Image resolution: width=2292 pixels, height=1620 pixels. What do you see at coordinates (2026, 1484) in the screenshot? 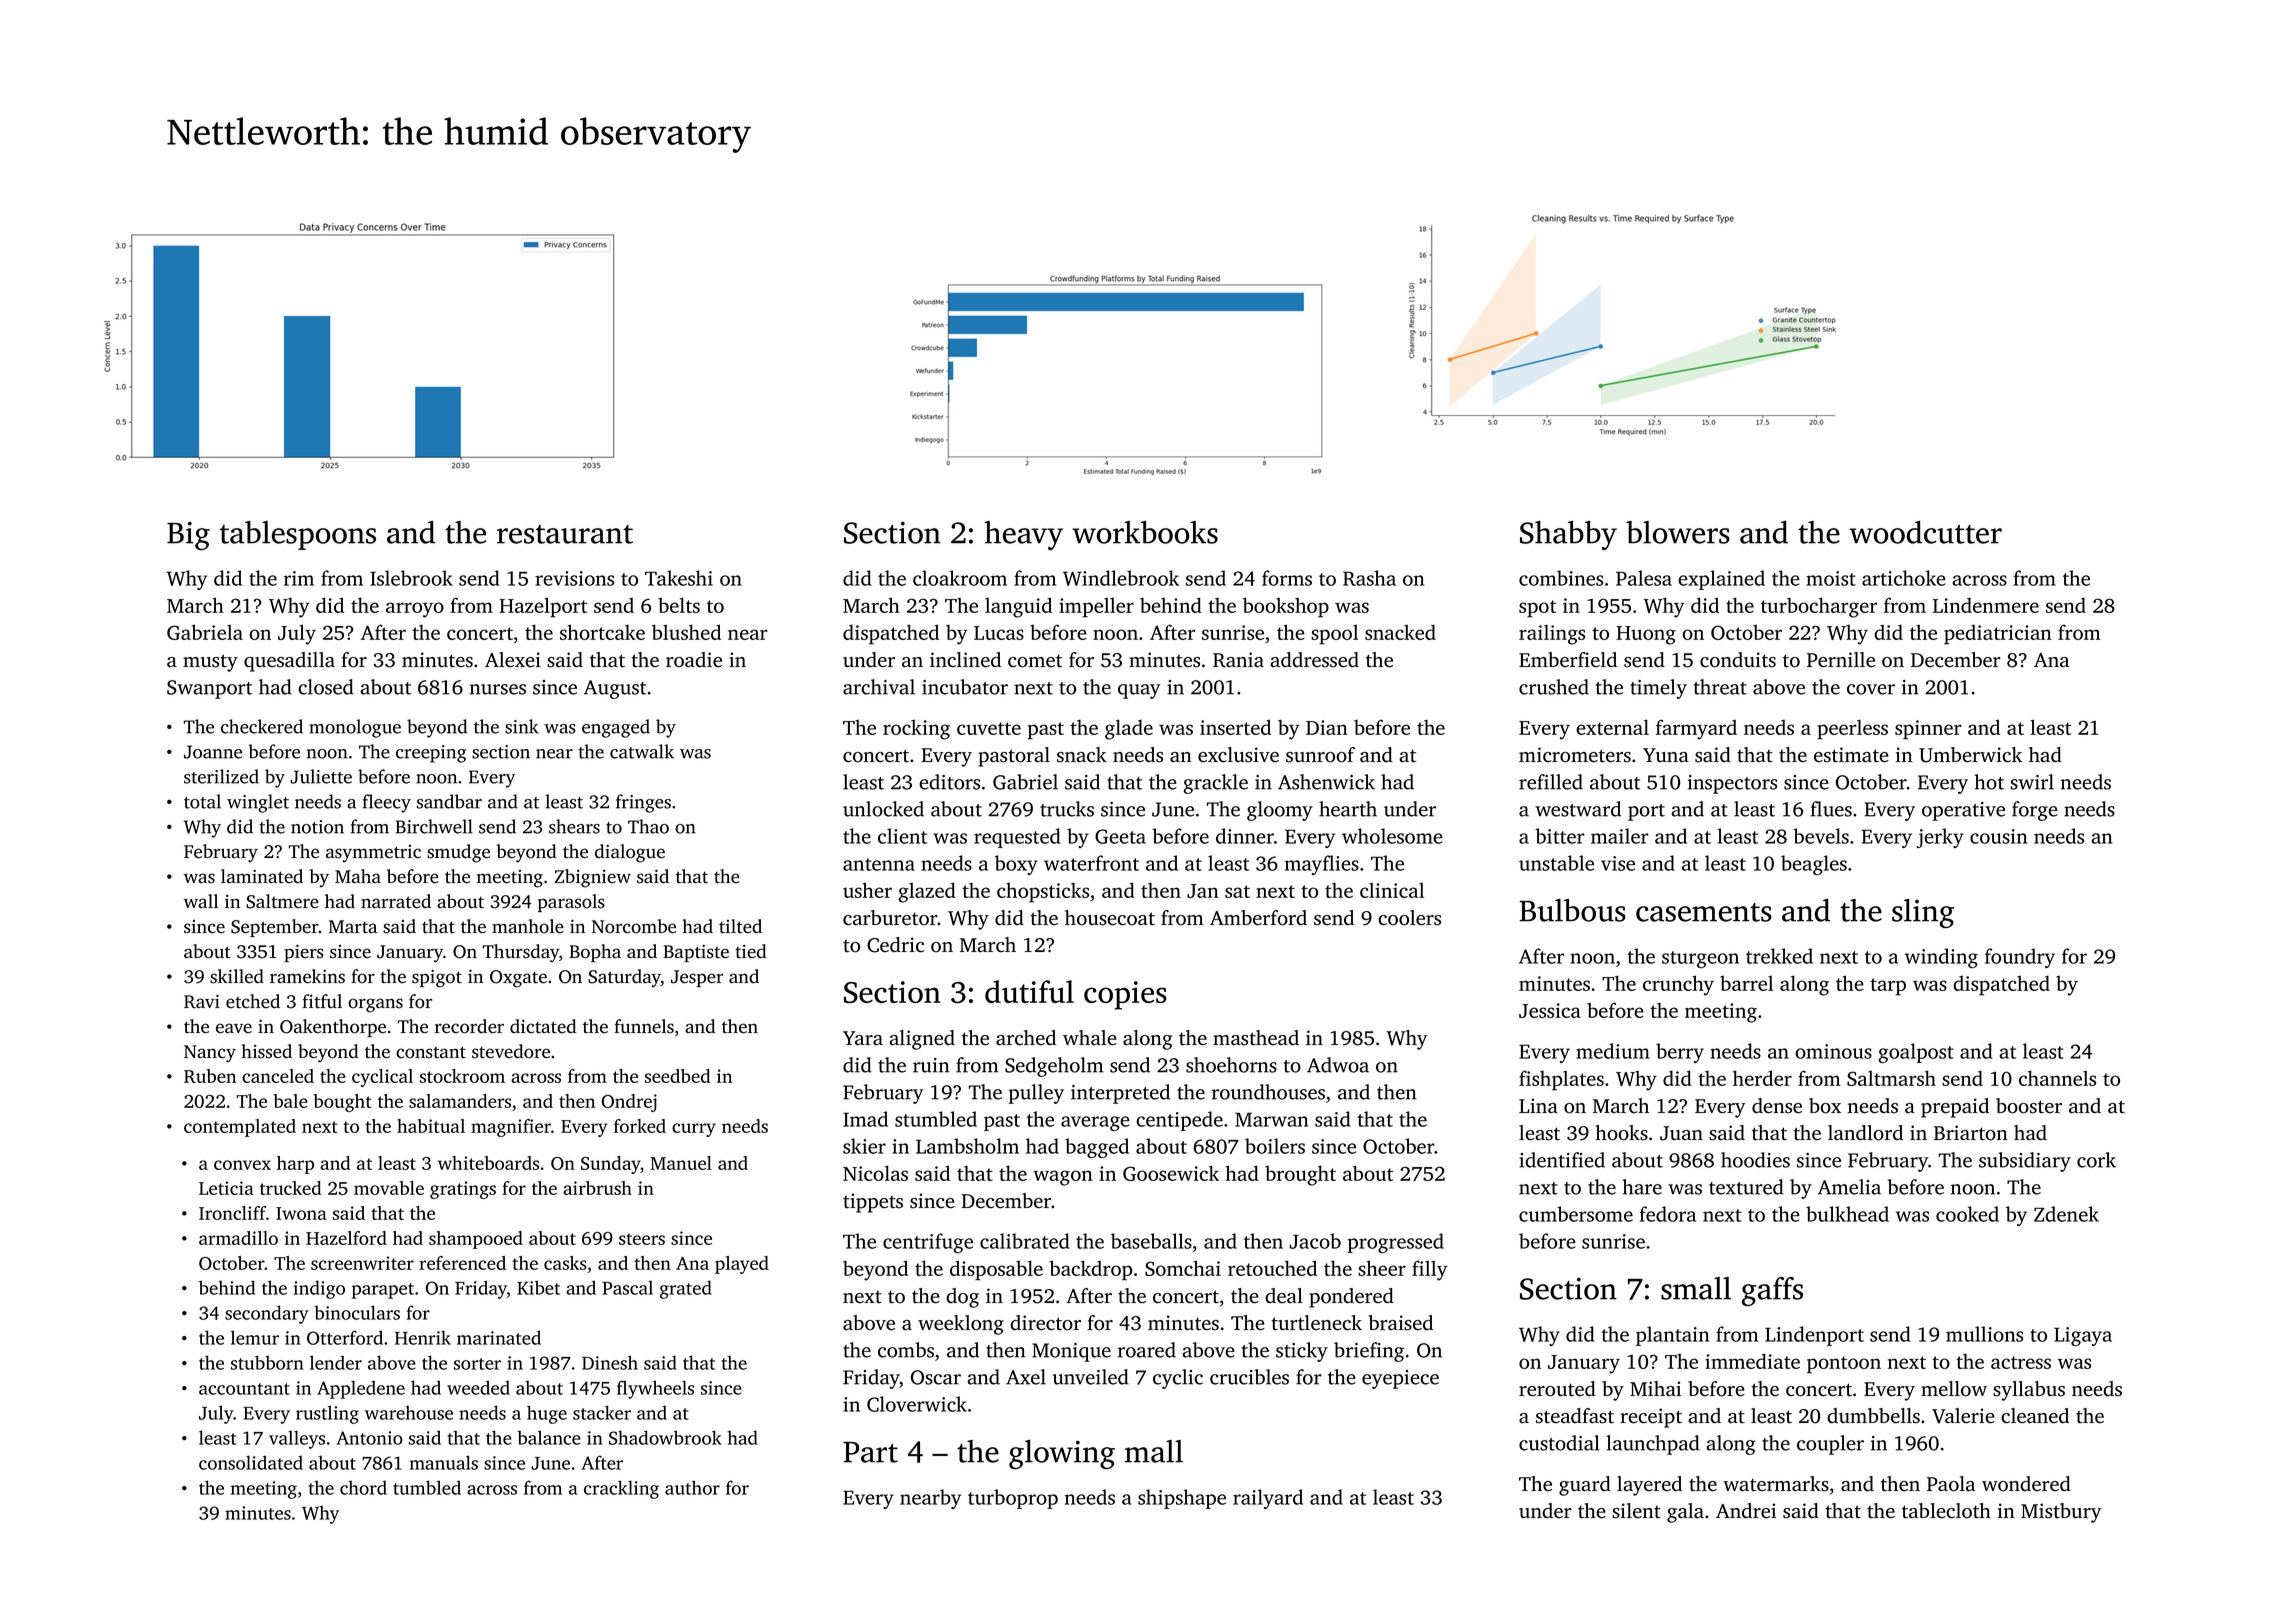
I see `wondered` at bounding box center [2026, 1484].
